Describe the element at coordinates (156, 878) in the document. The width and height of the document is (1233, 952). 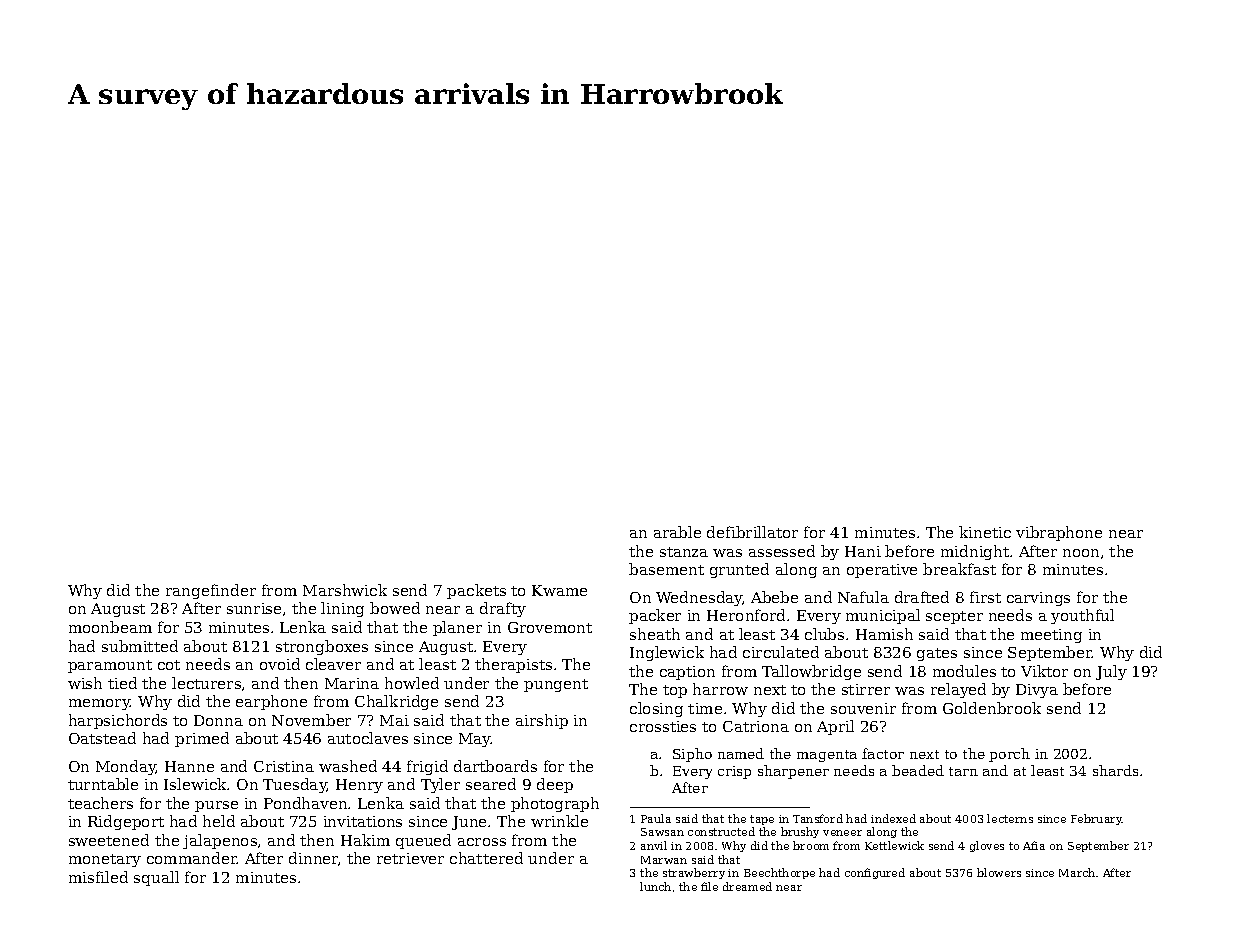
I see `squall` at that location.
